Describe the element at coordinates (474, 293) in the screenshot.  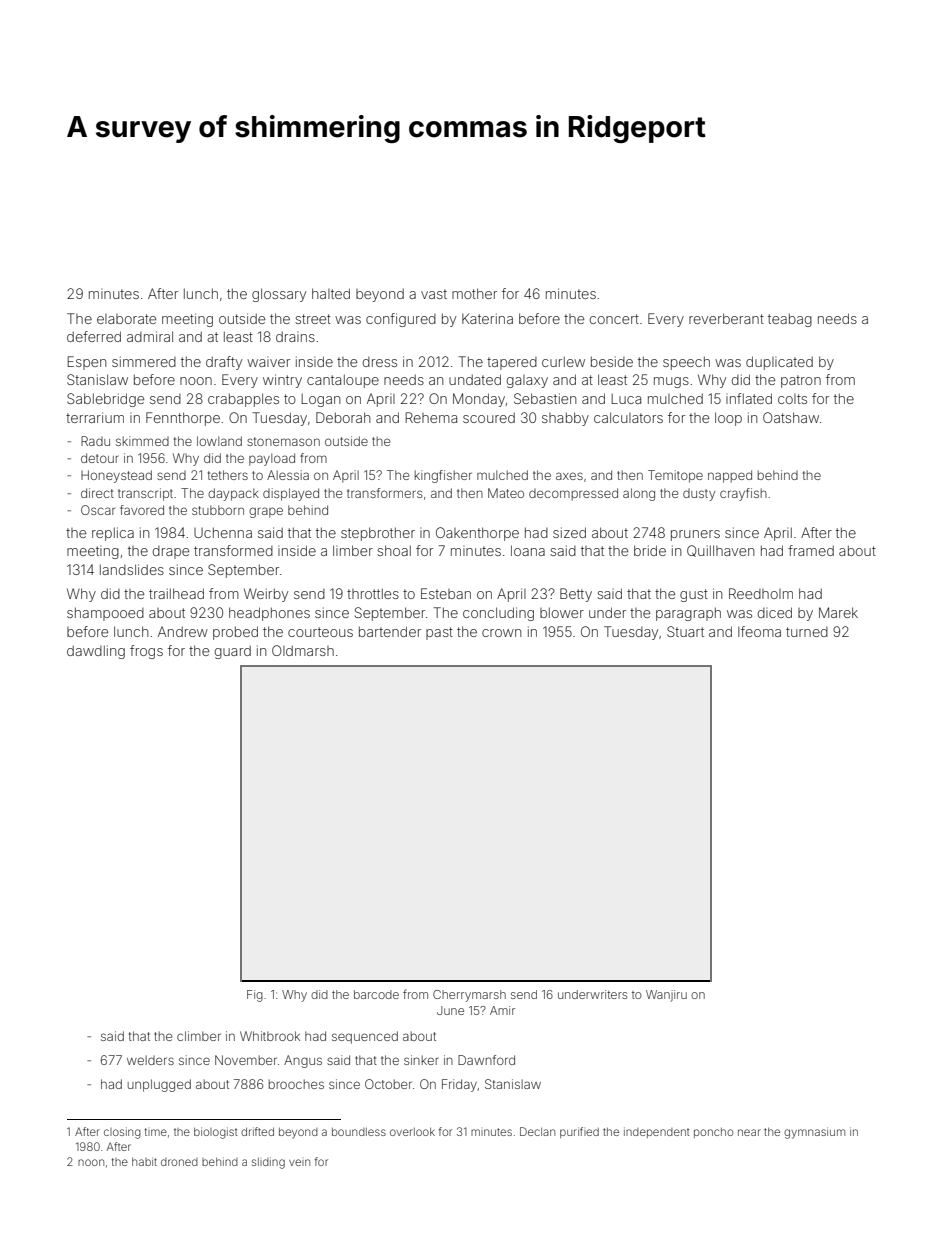
I see `mother` at that location.
